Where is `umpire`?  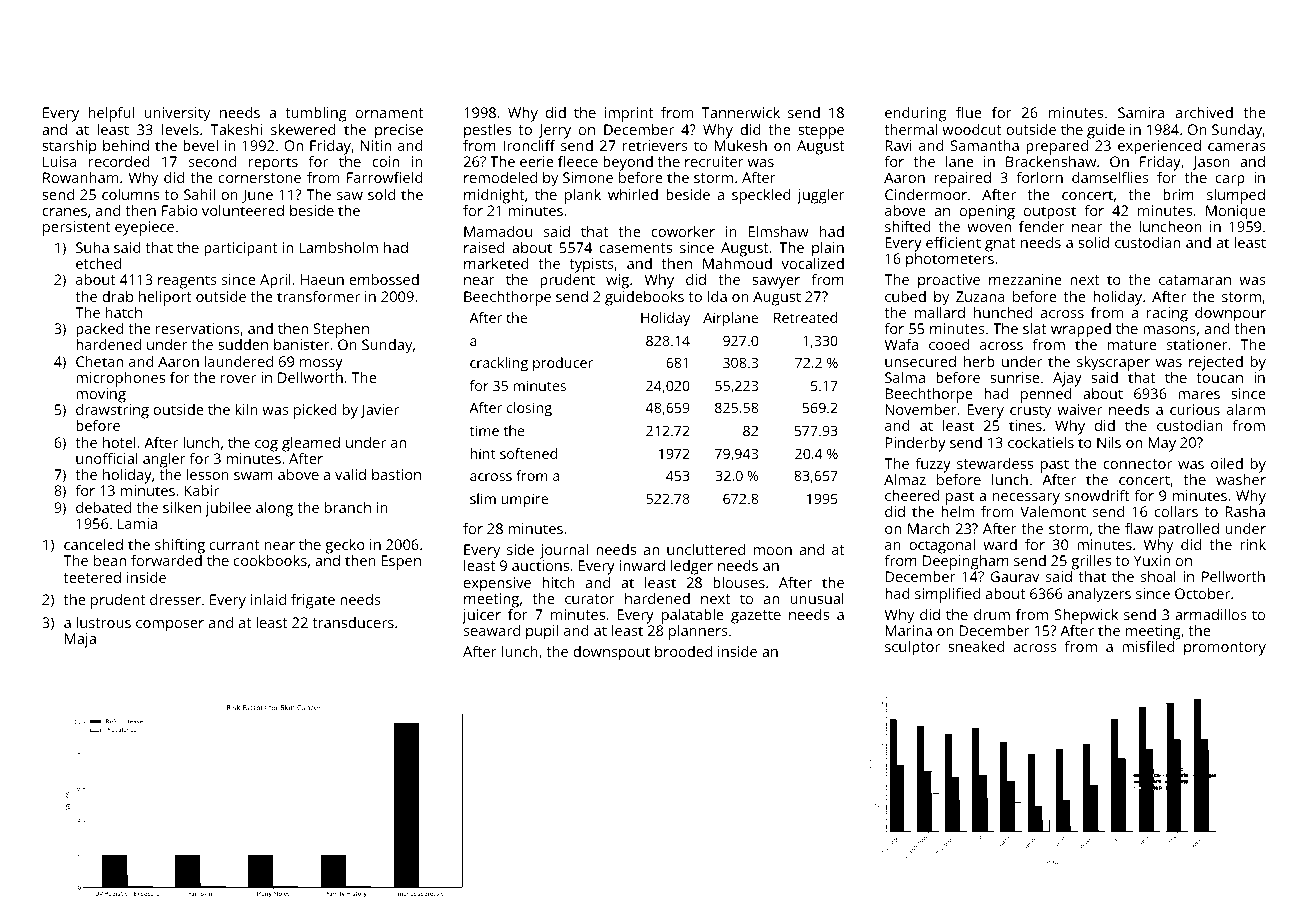
umpire is located at coordinates (524, 500).
